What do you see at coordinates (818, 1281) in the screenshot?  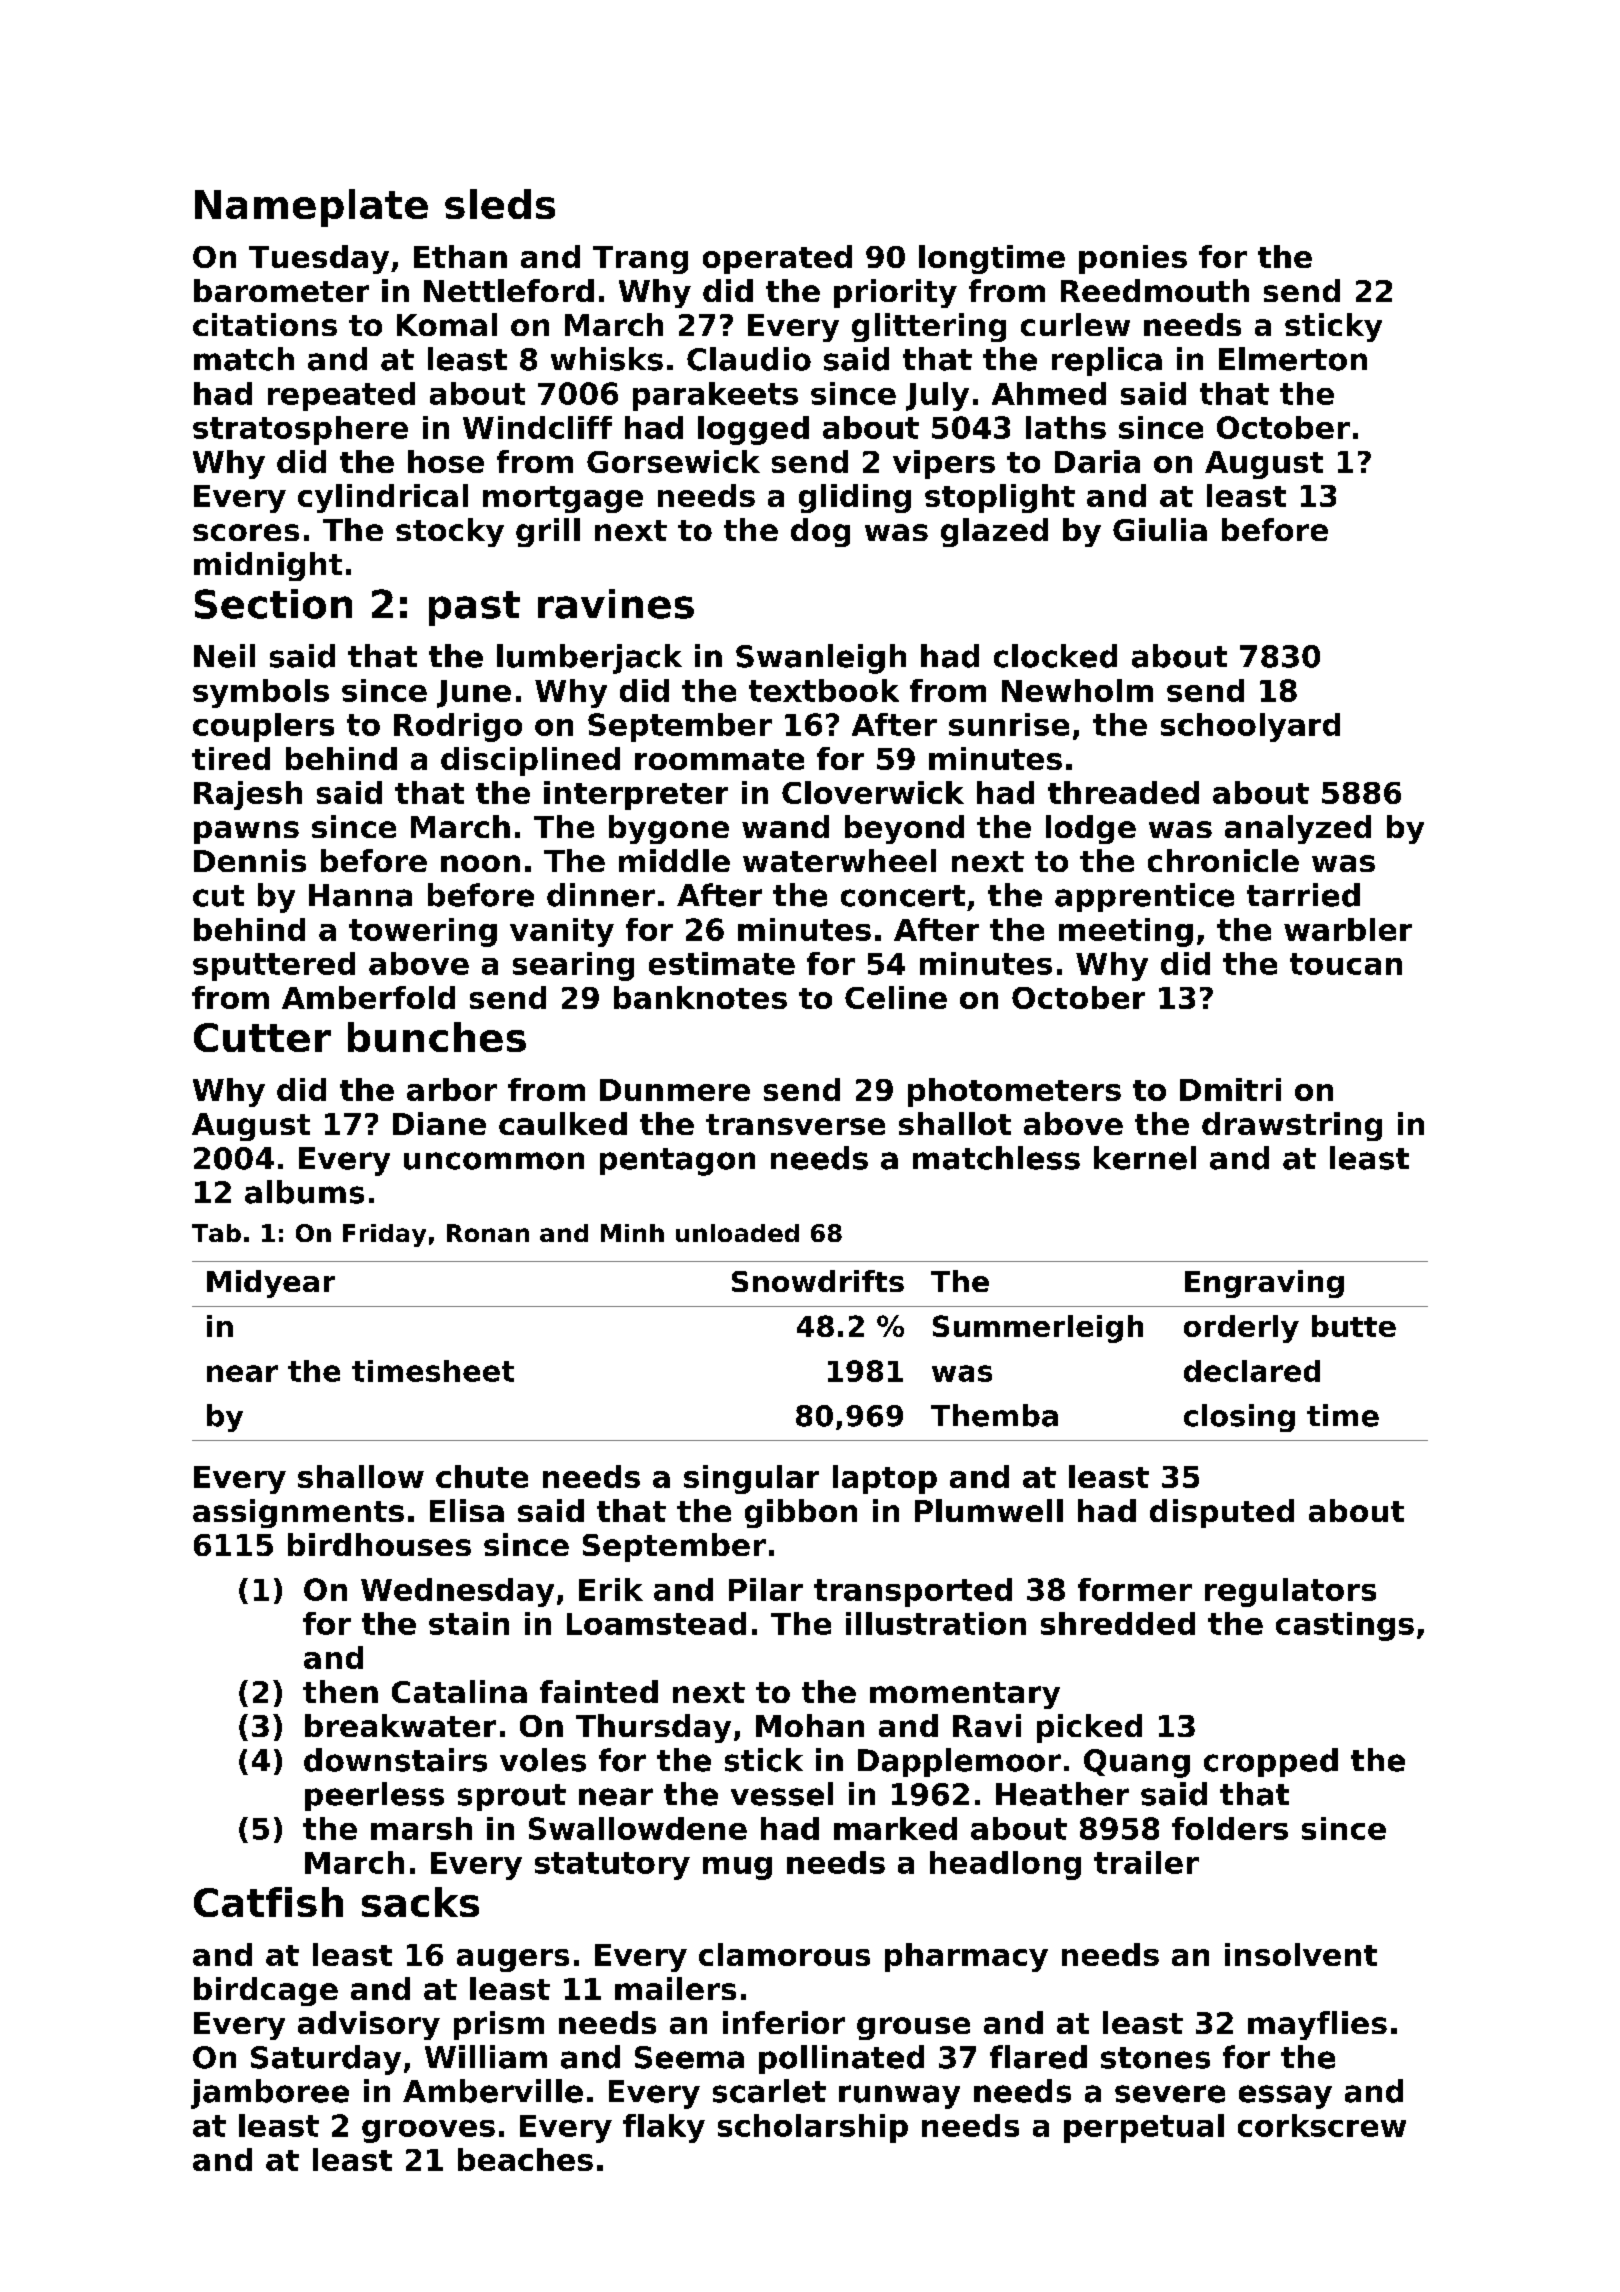 I see `Snowdrifts` at bounding box center [818, 1281].
